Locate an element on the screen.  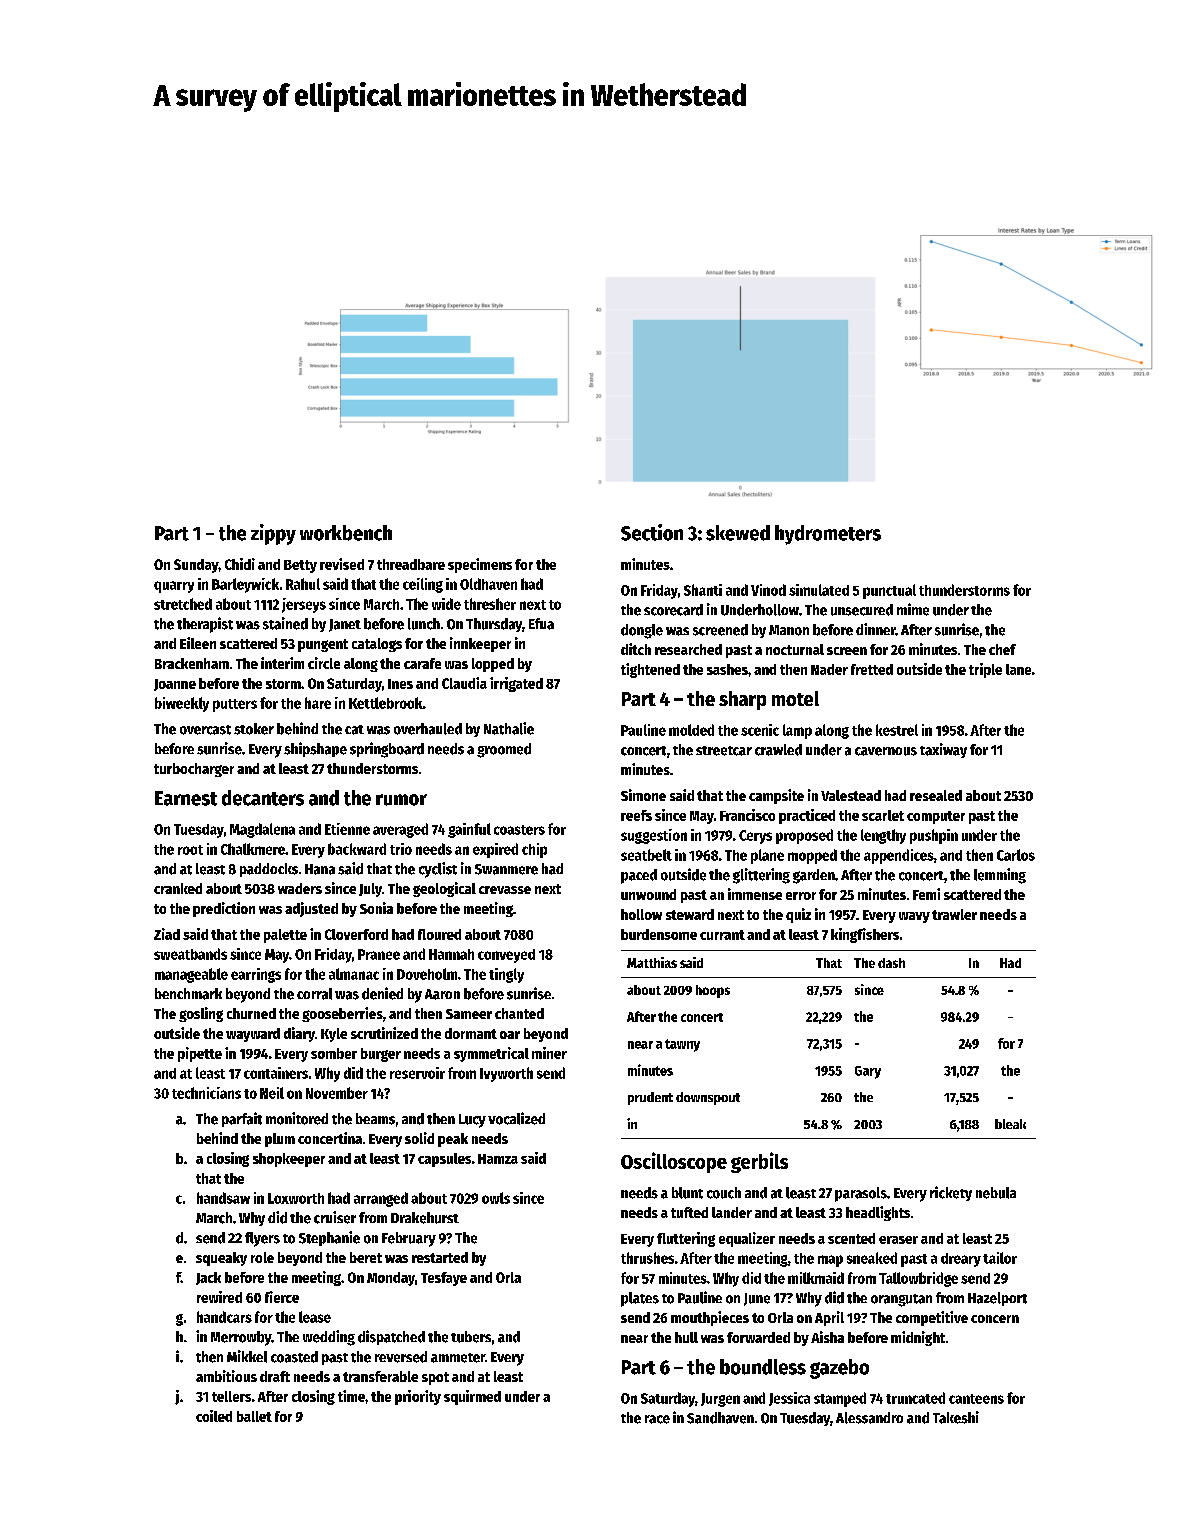
prudent is located at coordinates (650, 1098).
